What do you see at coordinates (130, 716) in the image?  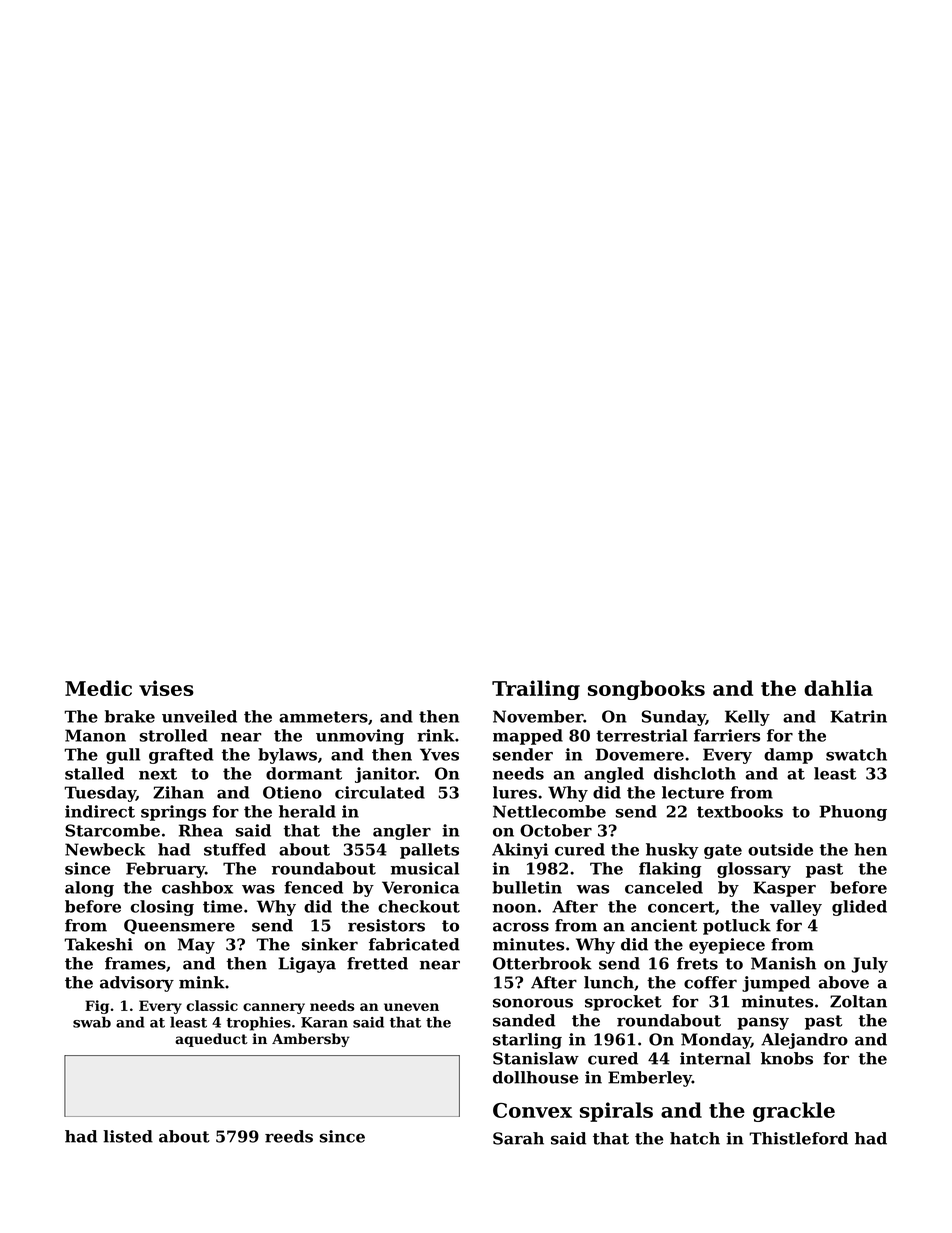 I see `brake` at bounding box center [130, 716].
